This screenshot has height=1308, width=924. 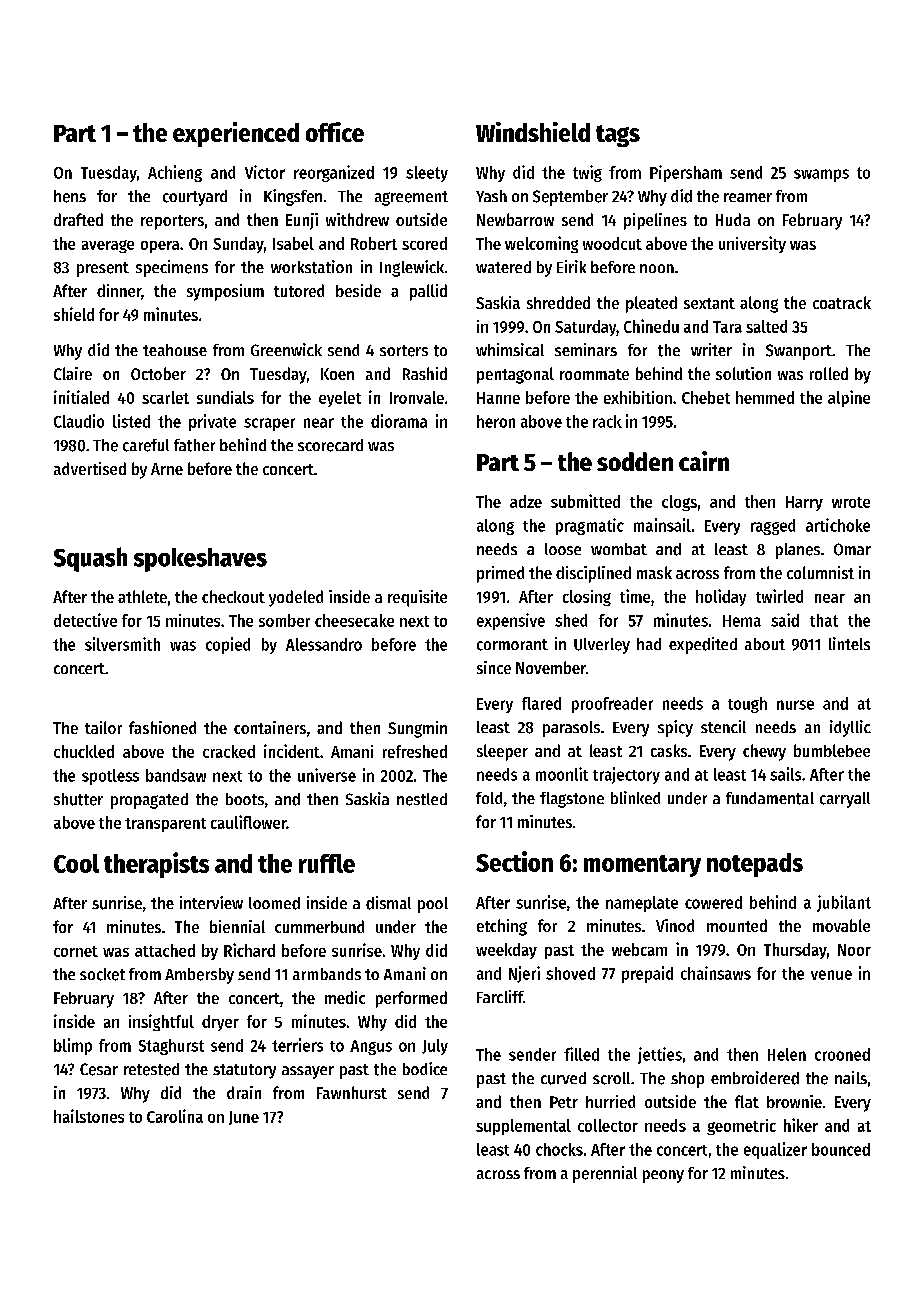 What do you see at coordinates (78, 219) in the screenshot?
I see `drafted` at bounding box center [78, 219].
